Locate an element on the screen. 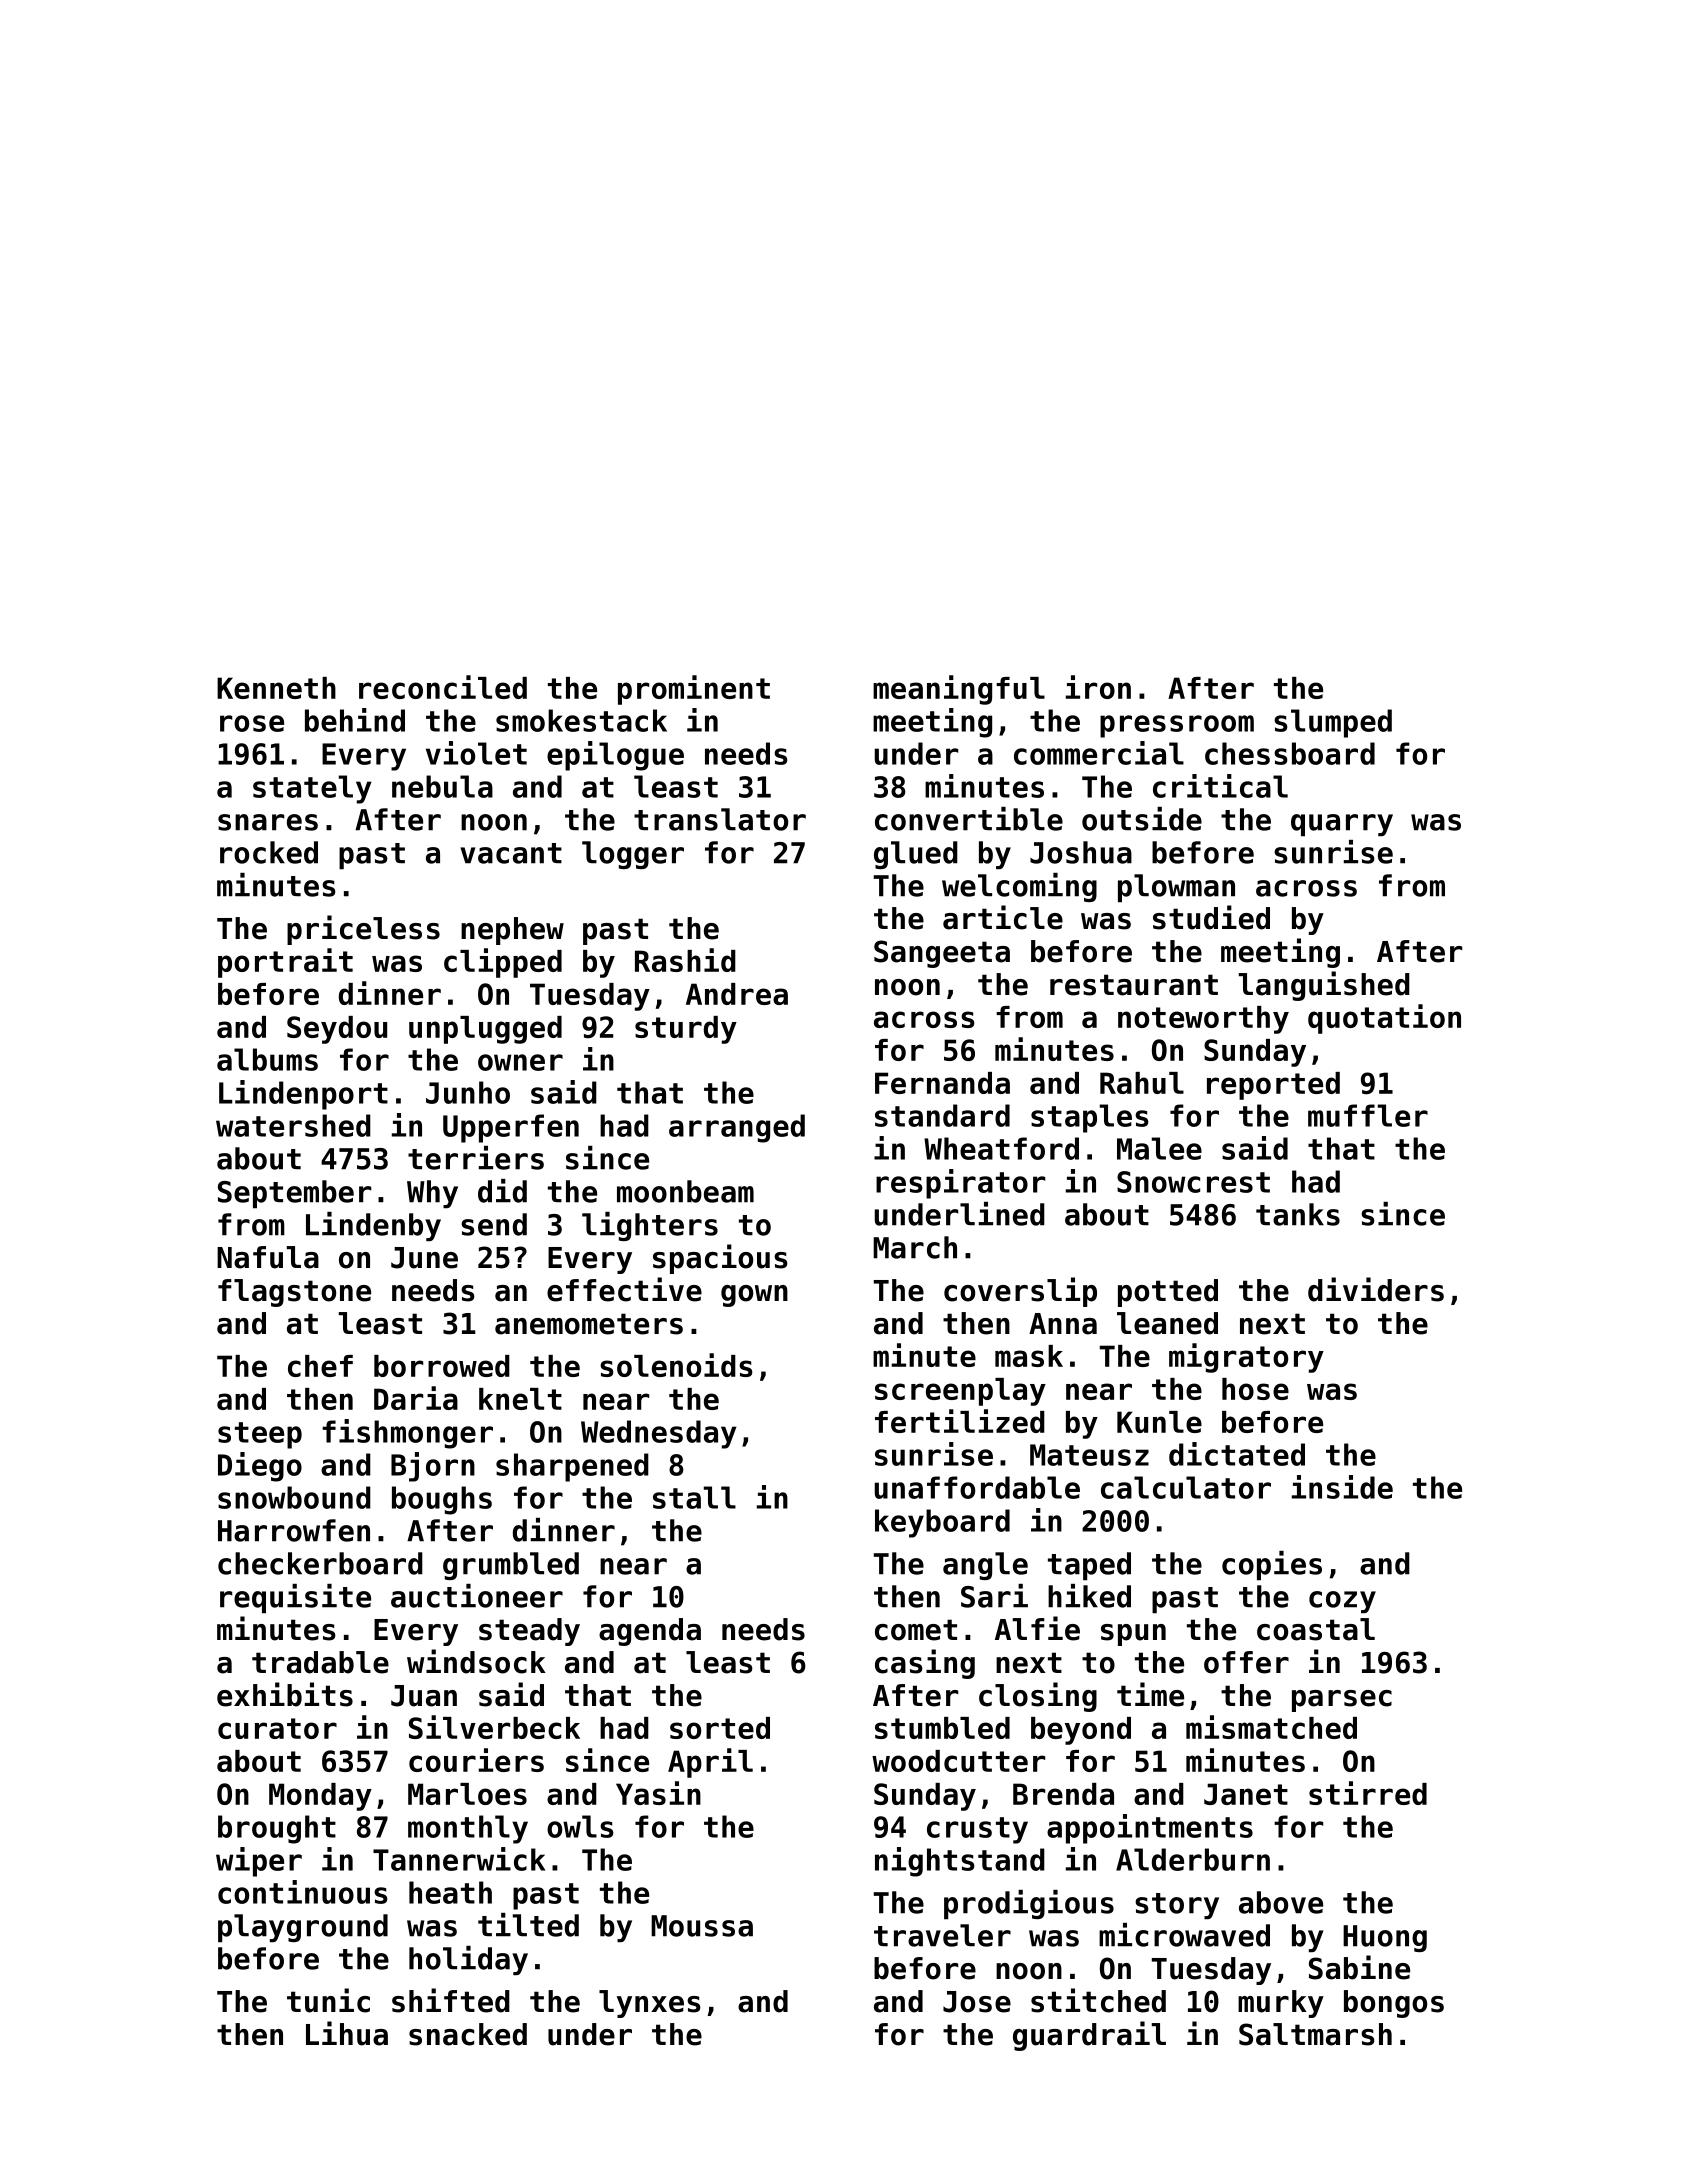  snacked is located at coordinates (468, 2034).
